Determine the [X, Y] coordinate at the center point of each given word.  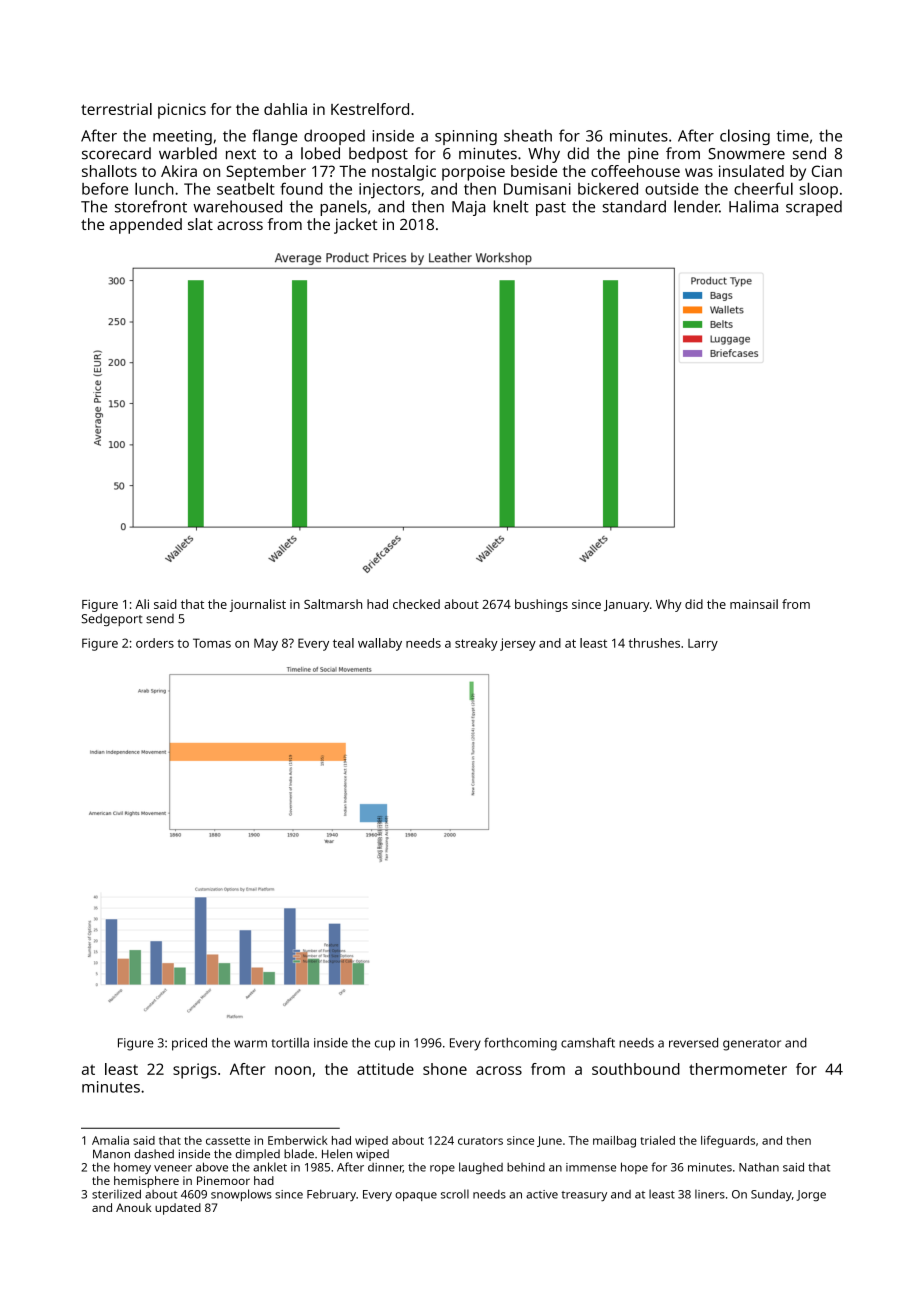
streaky [476, 644]
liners [710, 1194]
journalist [258, 605]
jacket [356, 226]
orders [155, 643]
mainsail [754, 604]
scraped [814, 208]
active [542, 1194]
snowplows [241, 1195]
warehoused [237, 206]
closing [745, 137]
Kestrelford [370, 109]
